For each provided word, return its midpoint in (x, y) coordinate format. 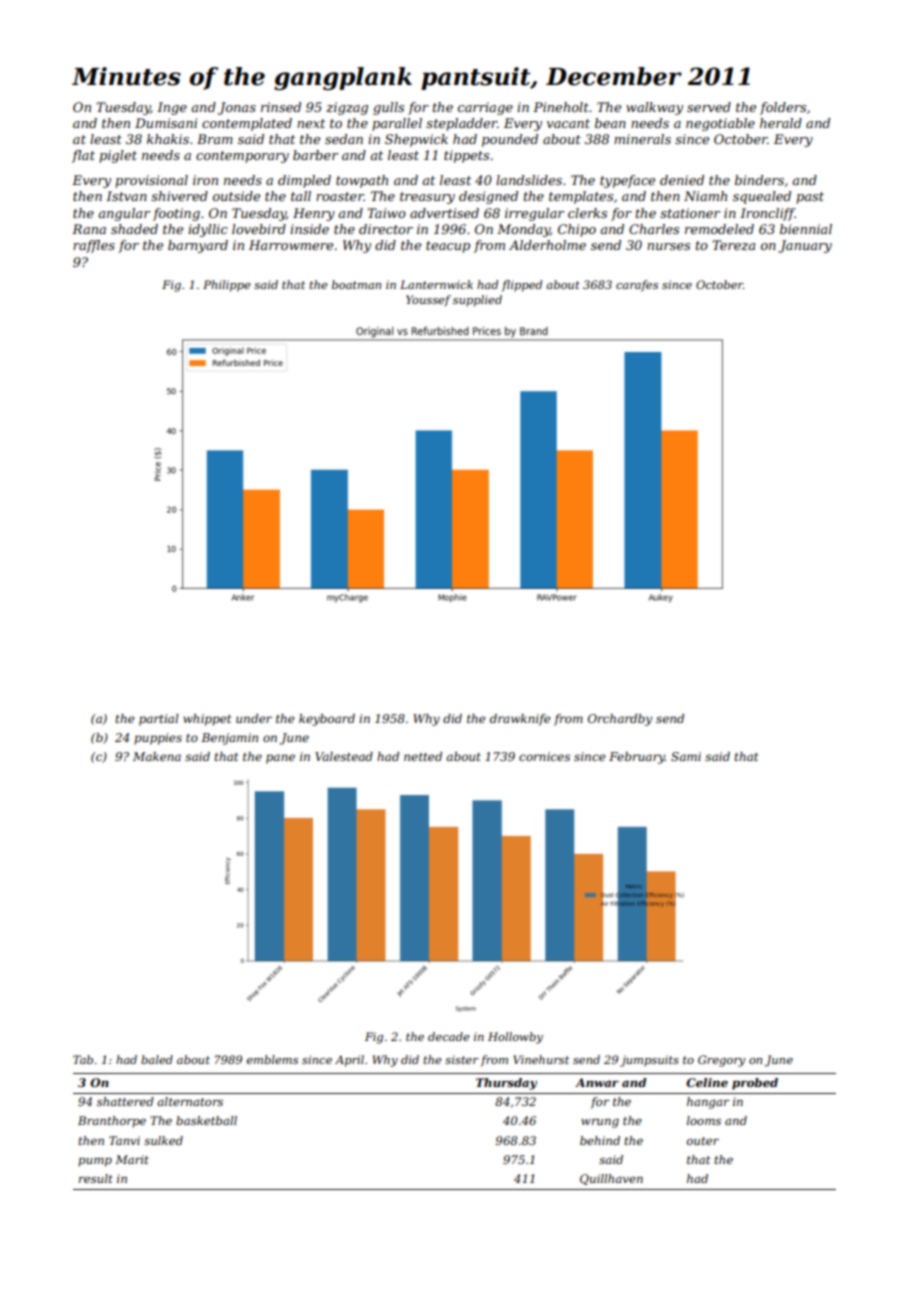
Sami (686, 756)
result (96, 1178)
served (709, 107)
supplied (477, 301)
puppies (158, 739)
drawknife (520, 720)
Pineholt (561, 107)
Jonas (237, 108)
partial (159, 720)
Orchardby (620, 720)
